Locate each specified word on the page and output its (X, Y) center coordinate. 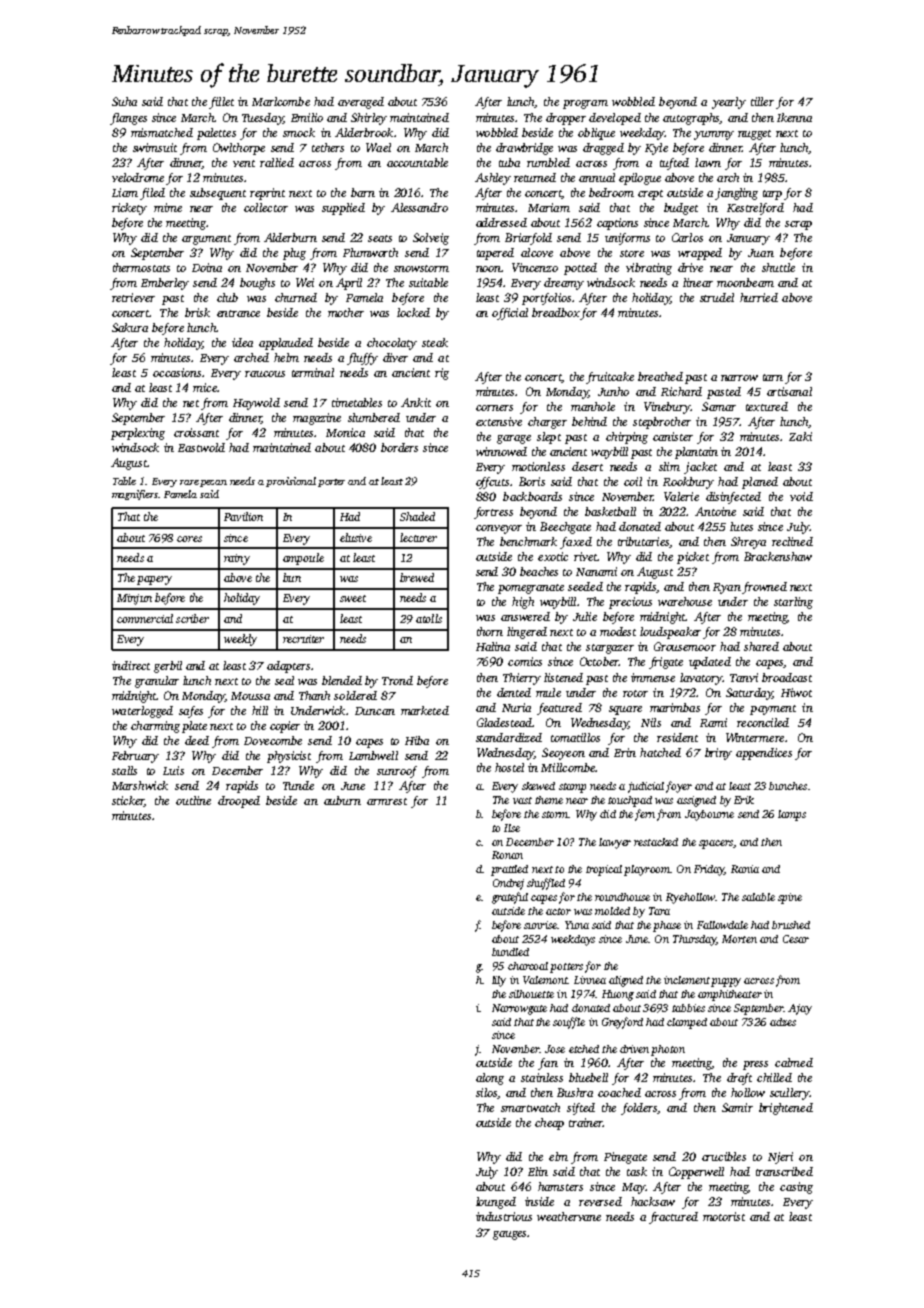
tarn (773, 377)
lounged (496, 1203)
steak (435, 342)
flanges (128, 119)
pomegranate (531, 589)
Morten (739, 939)
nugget (754, 135)
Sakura (130, 327)
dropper (566, 119)
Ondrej (508, 884)
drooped (239, 802)
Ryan (727, 588)
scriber (192, 618)
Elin (538, 1171)
